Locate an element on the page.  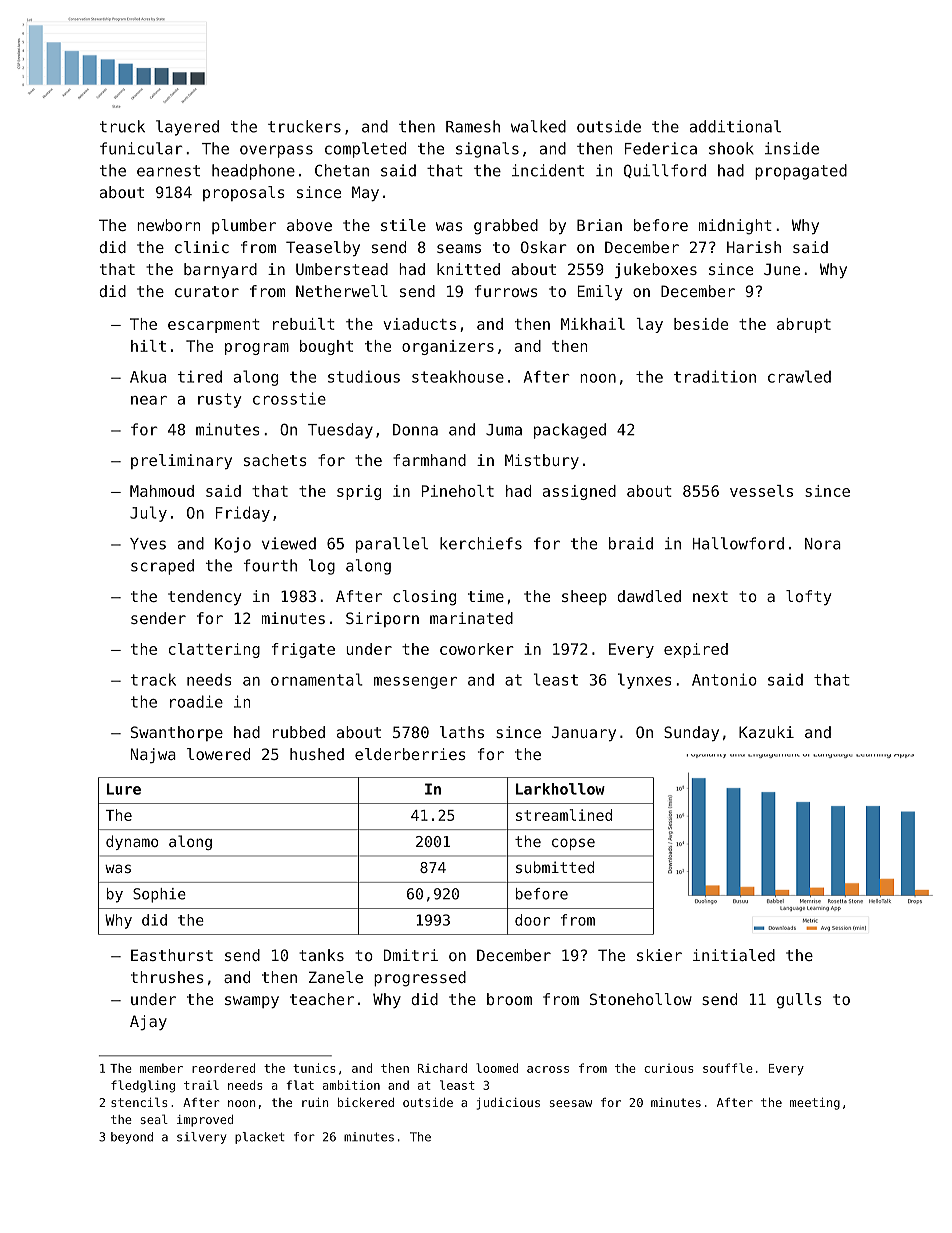
overpass is located at coordinates (276, 151).
